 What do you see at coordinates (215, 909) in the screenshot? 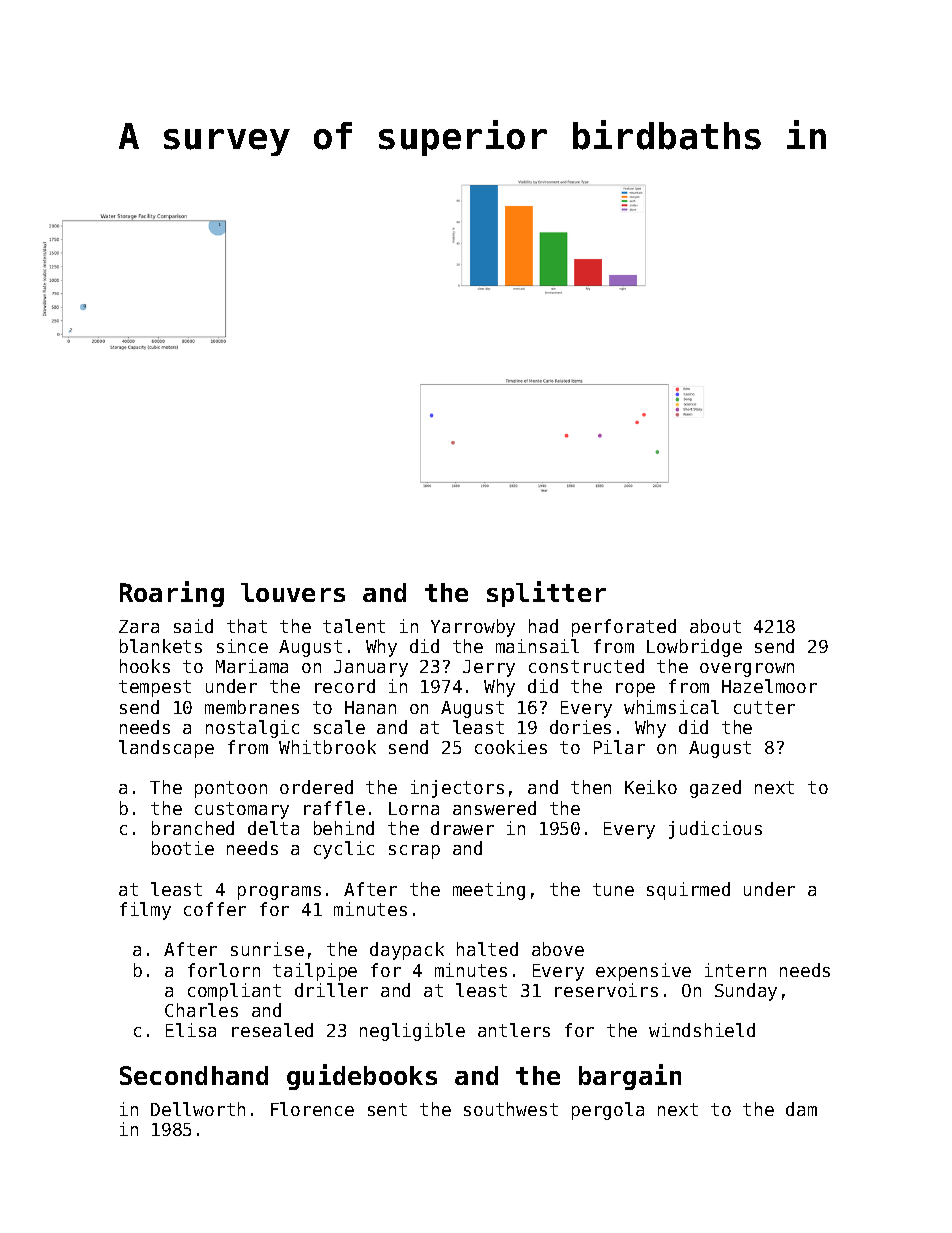
I see `coffer` at bounding box center [215, 909].
